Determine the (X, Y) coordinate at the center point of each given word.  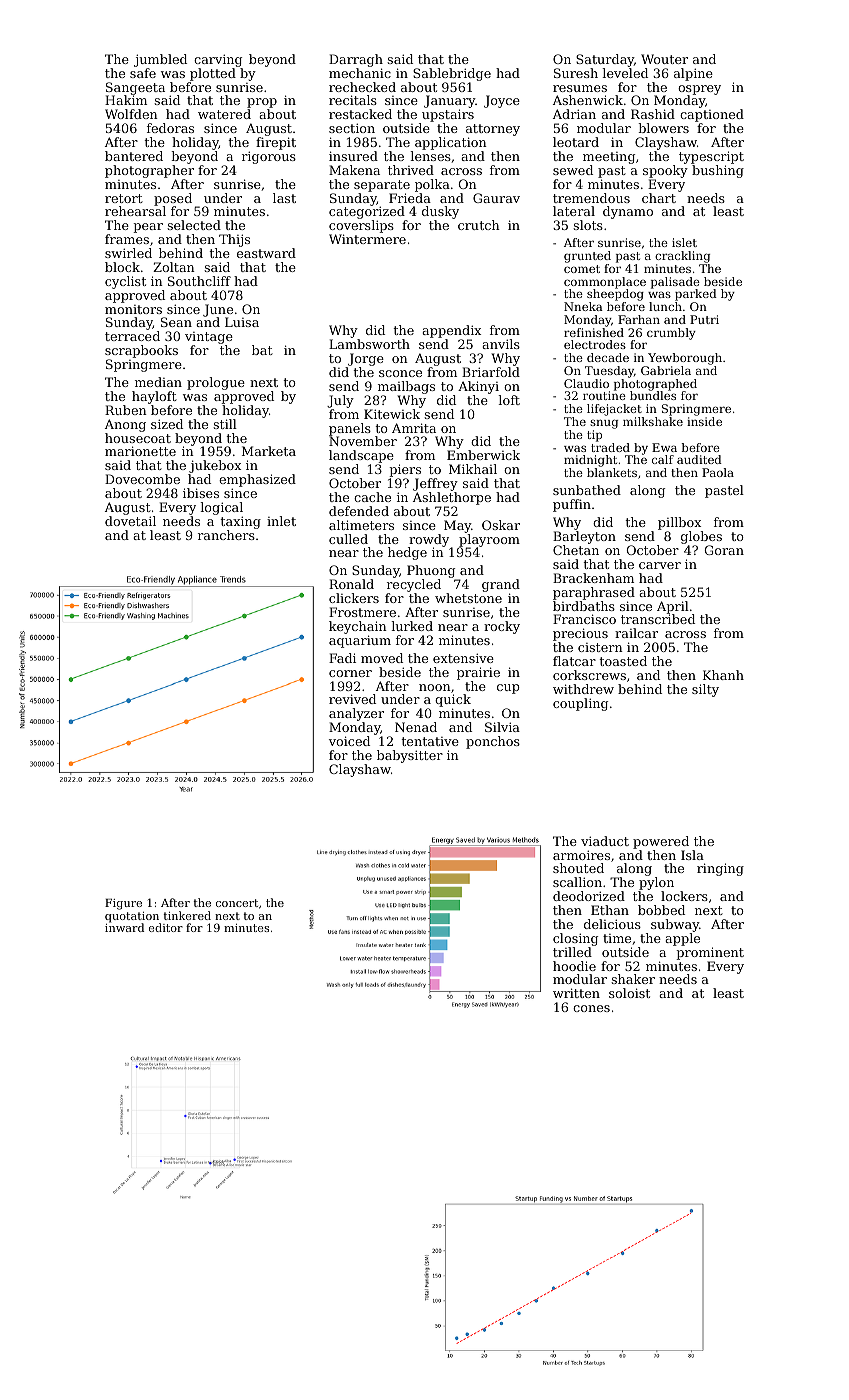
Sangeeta (135, 88)
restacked (360, 114)
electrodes (595, 344)
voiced (349, 741)
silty (705, 690)
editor (166, 927)
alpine (693, 74)
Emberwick (483, 455)
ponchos (493, 742)
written (576, 993)
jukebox (215, 466)
